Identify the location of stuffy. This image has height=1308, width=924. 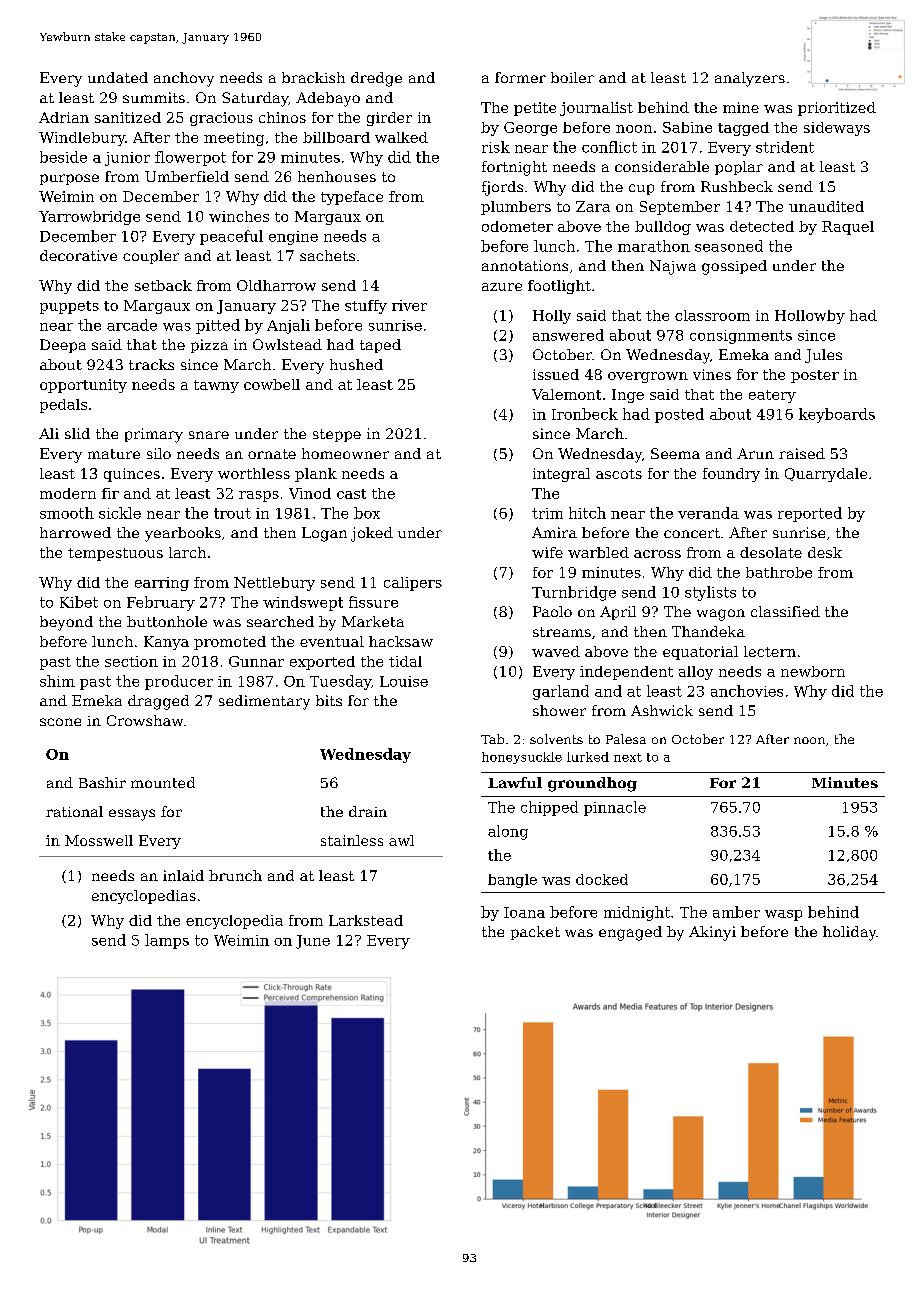
(366, 307).
